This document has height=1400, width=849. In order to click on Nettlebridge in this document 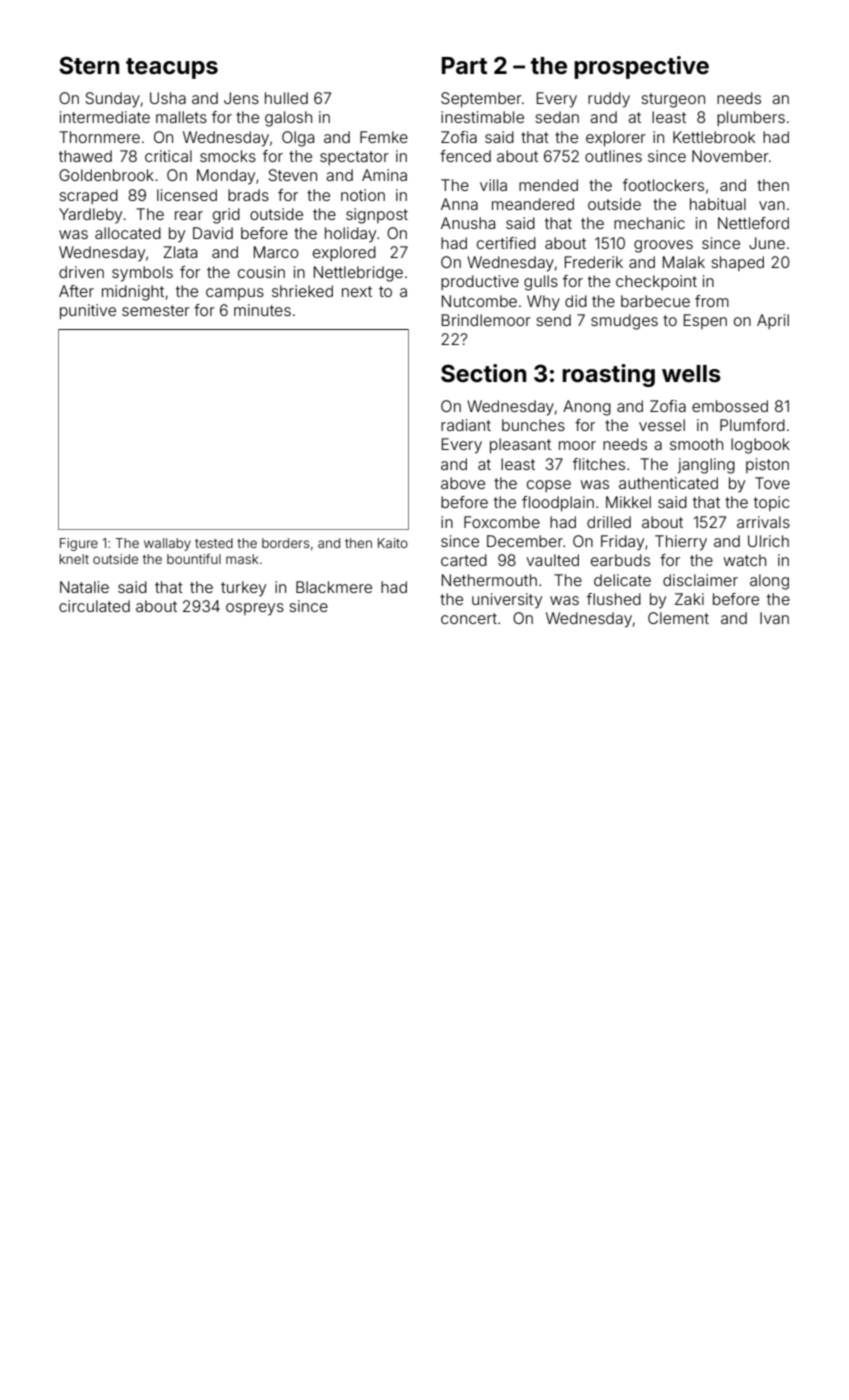, I will do `click(358, 274)`.
